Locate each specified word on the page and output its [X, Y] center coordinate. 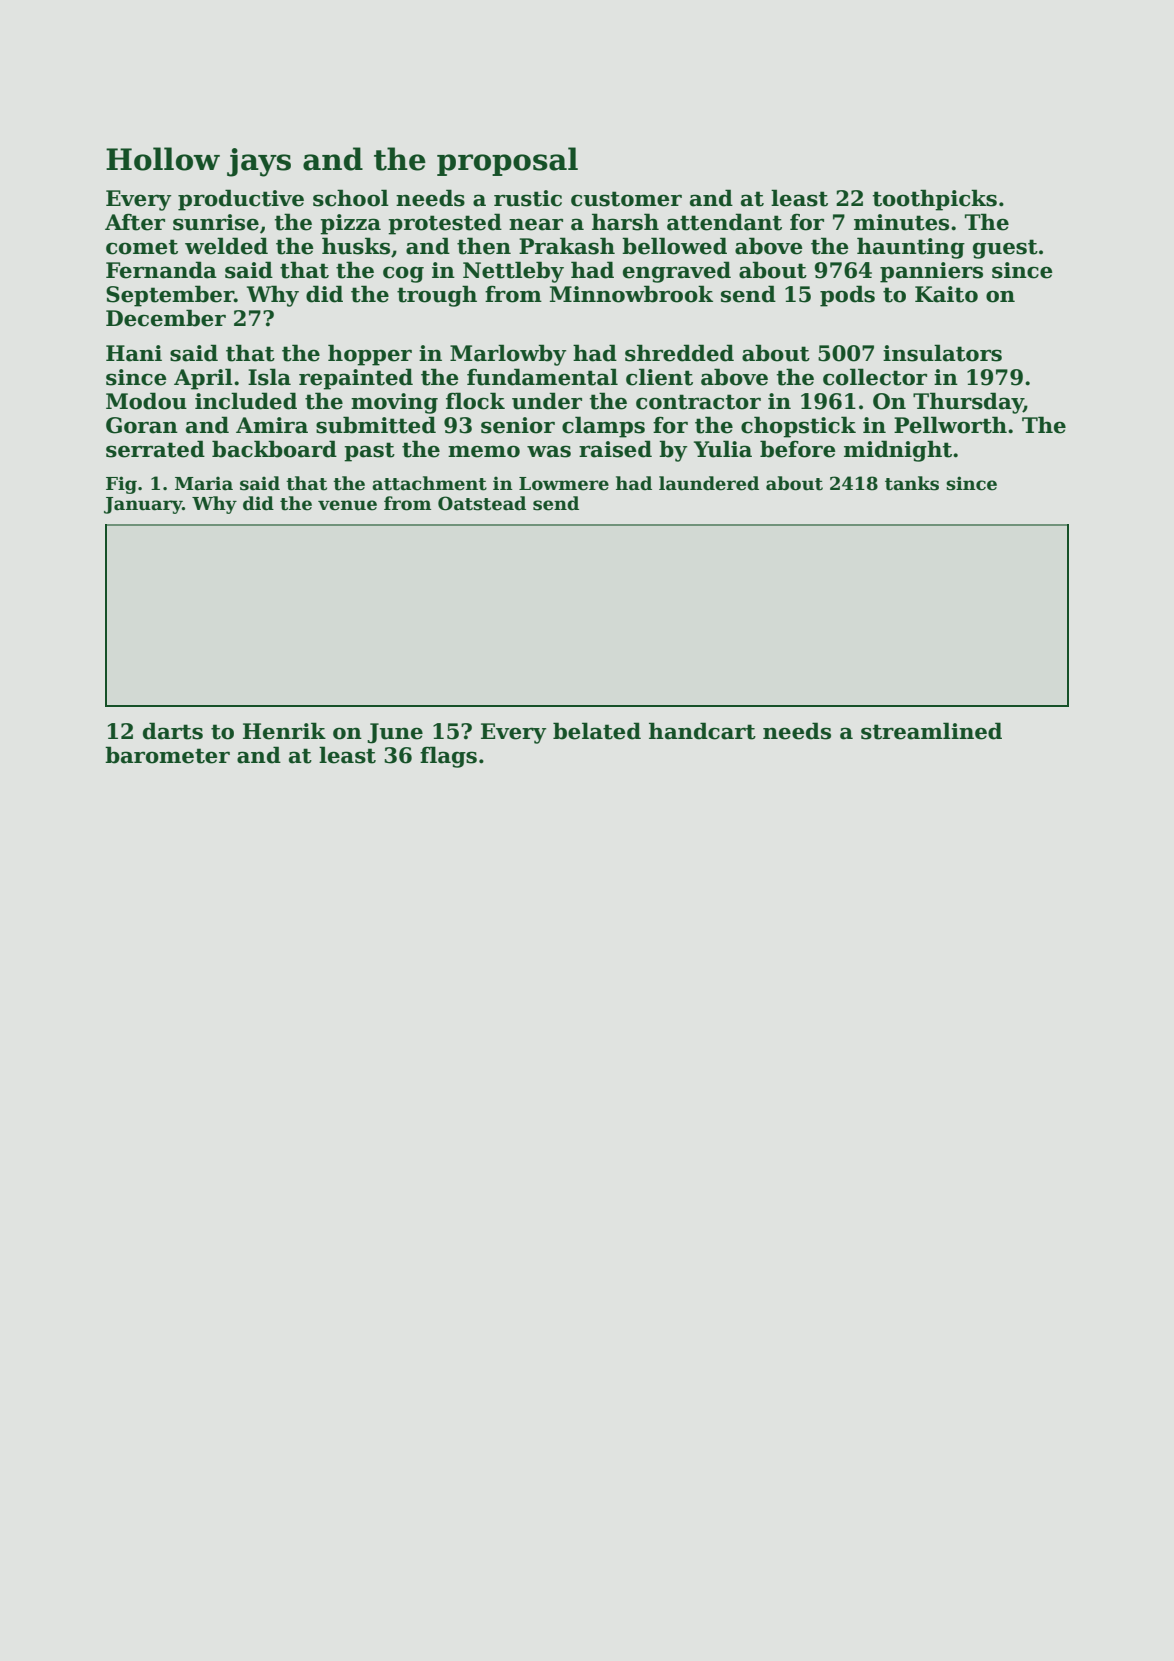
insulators [942, 353]
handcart [702, 731]
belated [597, 731]
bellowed [674, 246]
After [135, 222]
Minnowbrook [631, 294]
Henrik [284, 731]
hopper [370, 355]
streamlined [931, 731]
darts [173, 731]
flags [448, 757]
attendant [724, 222]
